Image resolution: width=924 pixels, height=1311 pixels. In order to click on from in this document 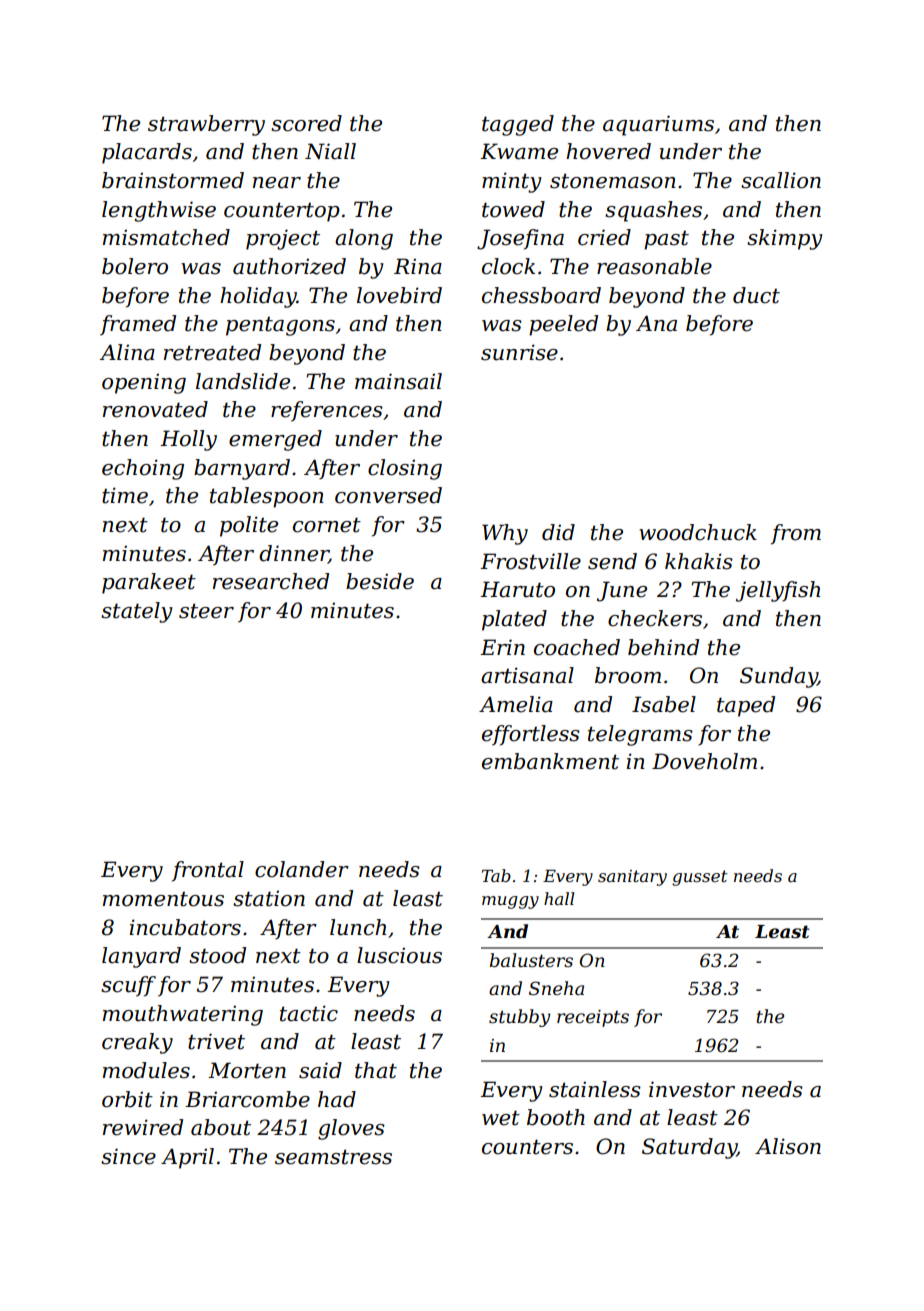, I will do `click(796, 534)`.
